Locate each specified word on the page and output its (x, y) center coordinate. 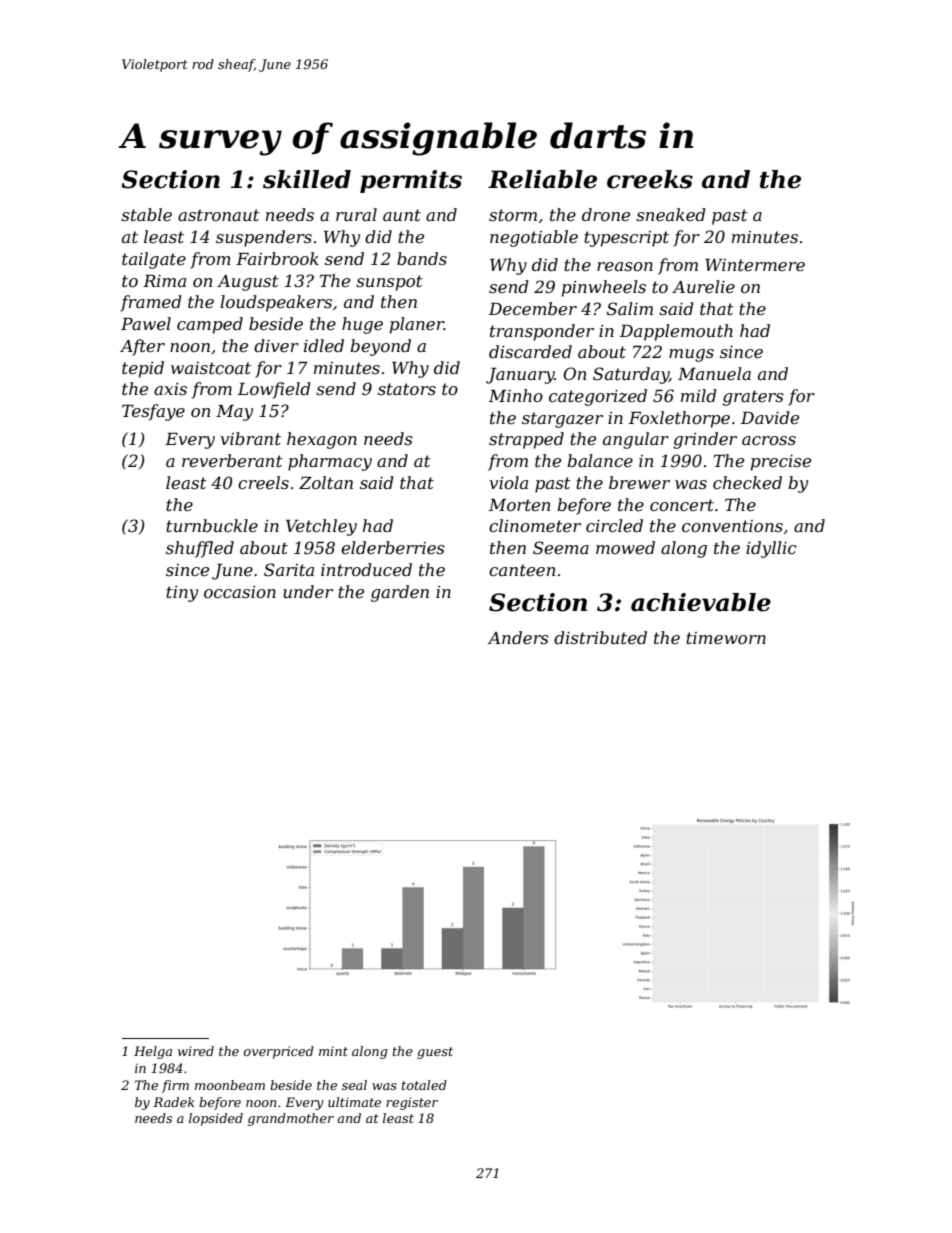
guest (435, 1053)
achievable (701, 602)
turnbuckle (212, 525)
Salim (630, 308)
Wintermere (755, 265)
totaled (424, 1085)
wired (196, 1051)
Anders (518, 637)
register (412, 1103)
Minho (516, 395)
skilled (307, 179)
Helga (153, 1052)
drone (606, 214)
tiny (182, 594)
